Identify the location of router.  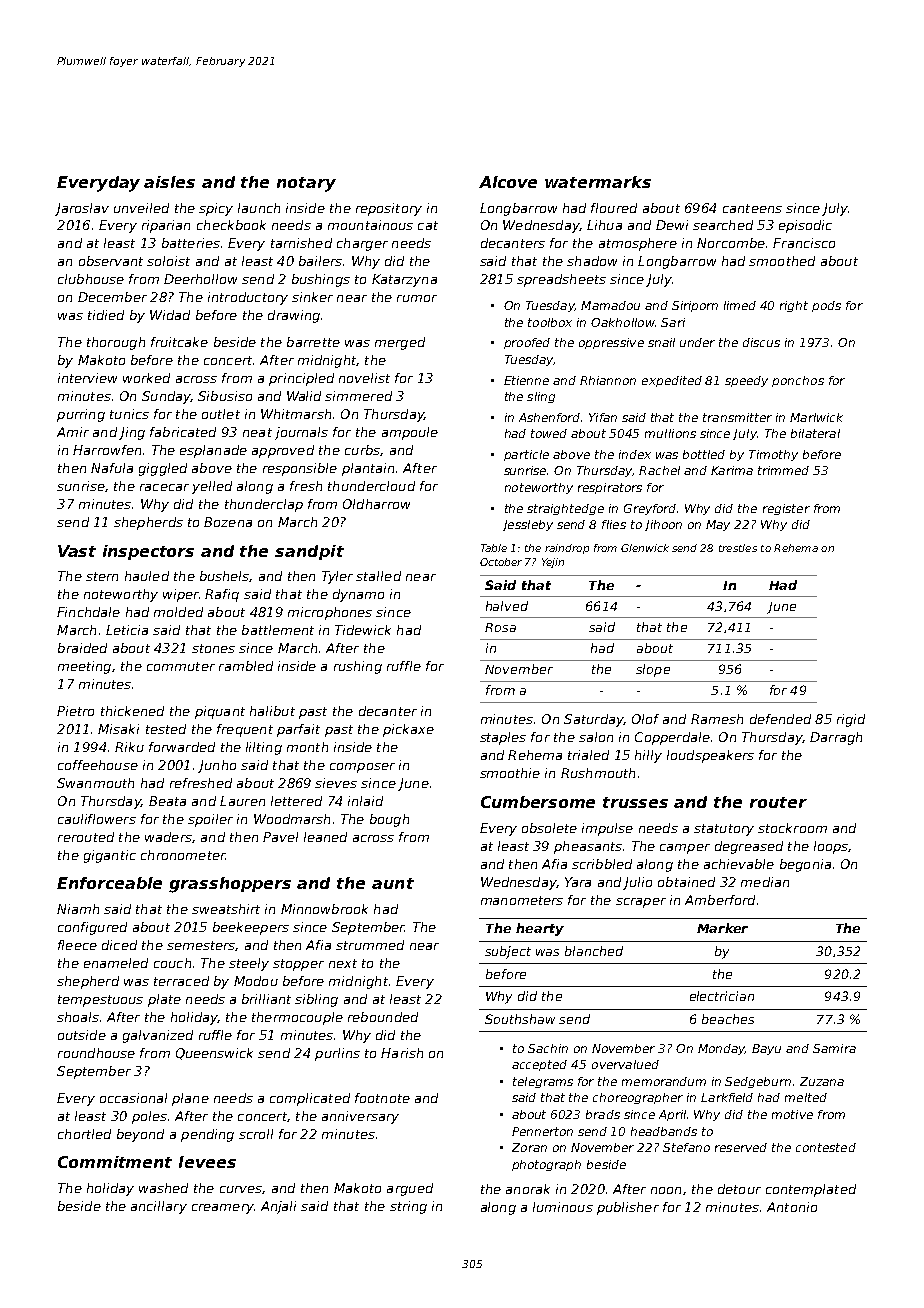
(778, 802).
